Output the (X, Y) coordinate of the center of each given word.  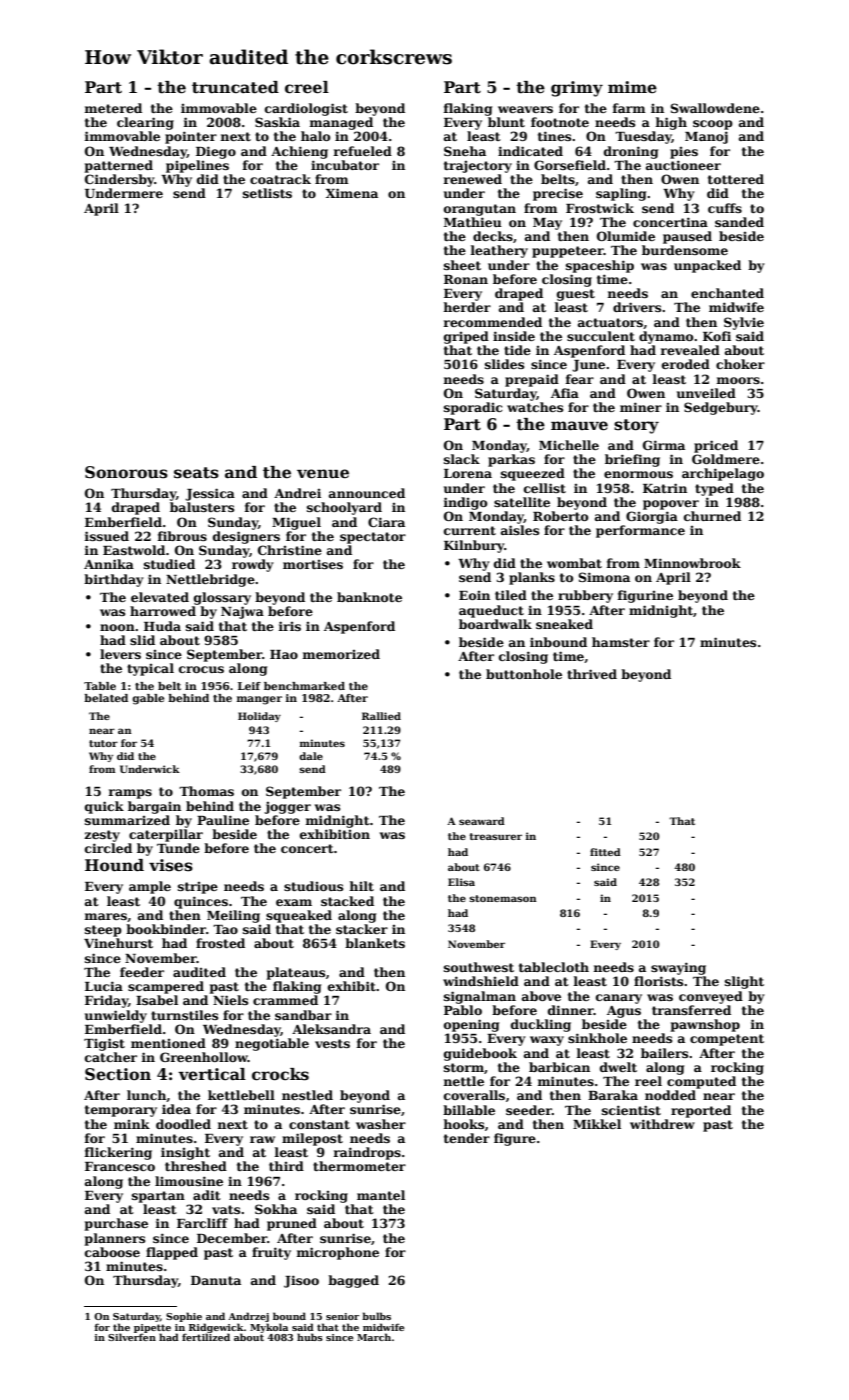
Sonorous (126, 472)
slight (744, 982)
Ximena (352, 193)
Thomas (206, 791)
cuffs (725, 208)
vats (226, 1209)
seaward (482, 821)
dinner (571, 1010)
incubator (345, 165)
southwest (479, 967)
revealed (690, 350)
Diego (216, 152)
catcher (111, 1057)
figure (515, 1139)
